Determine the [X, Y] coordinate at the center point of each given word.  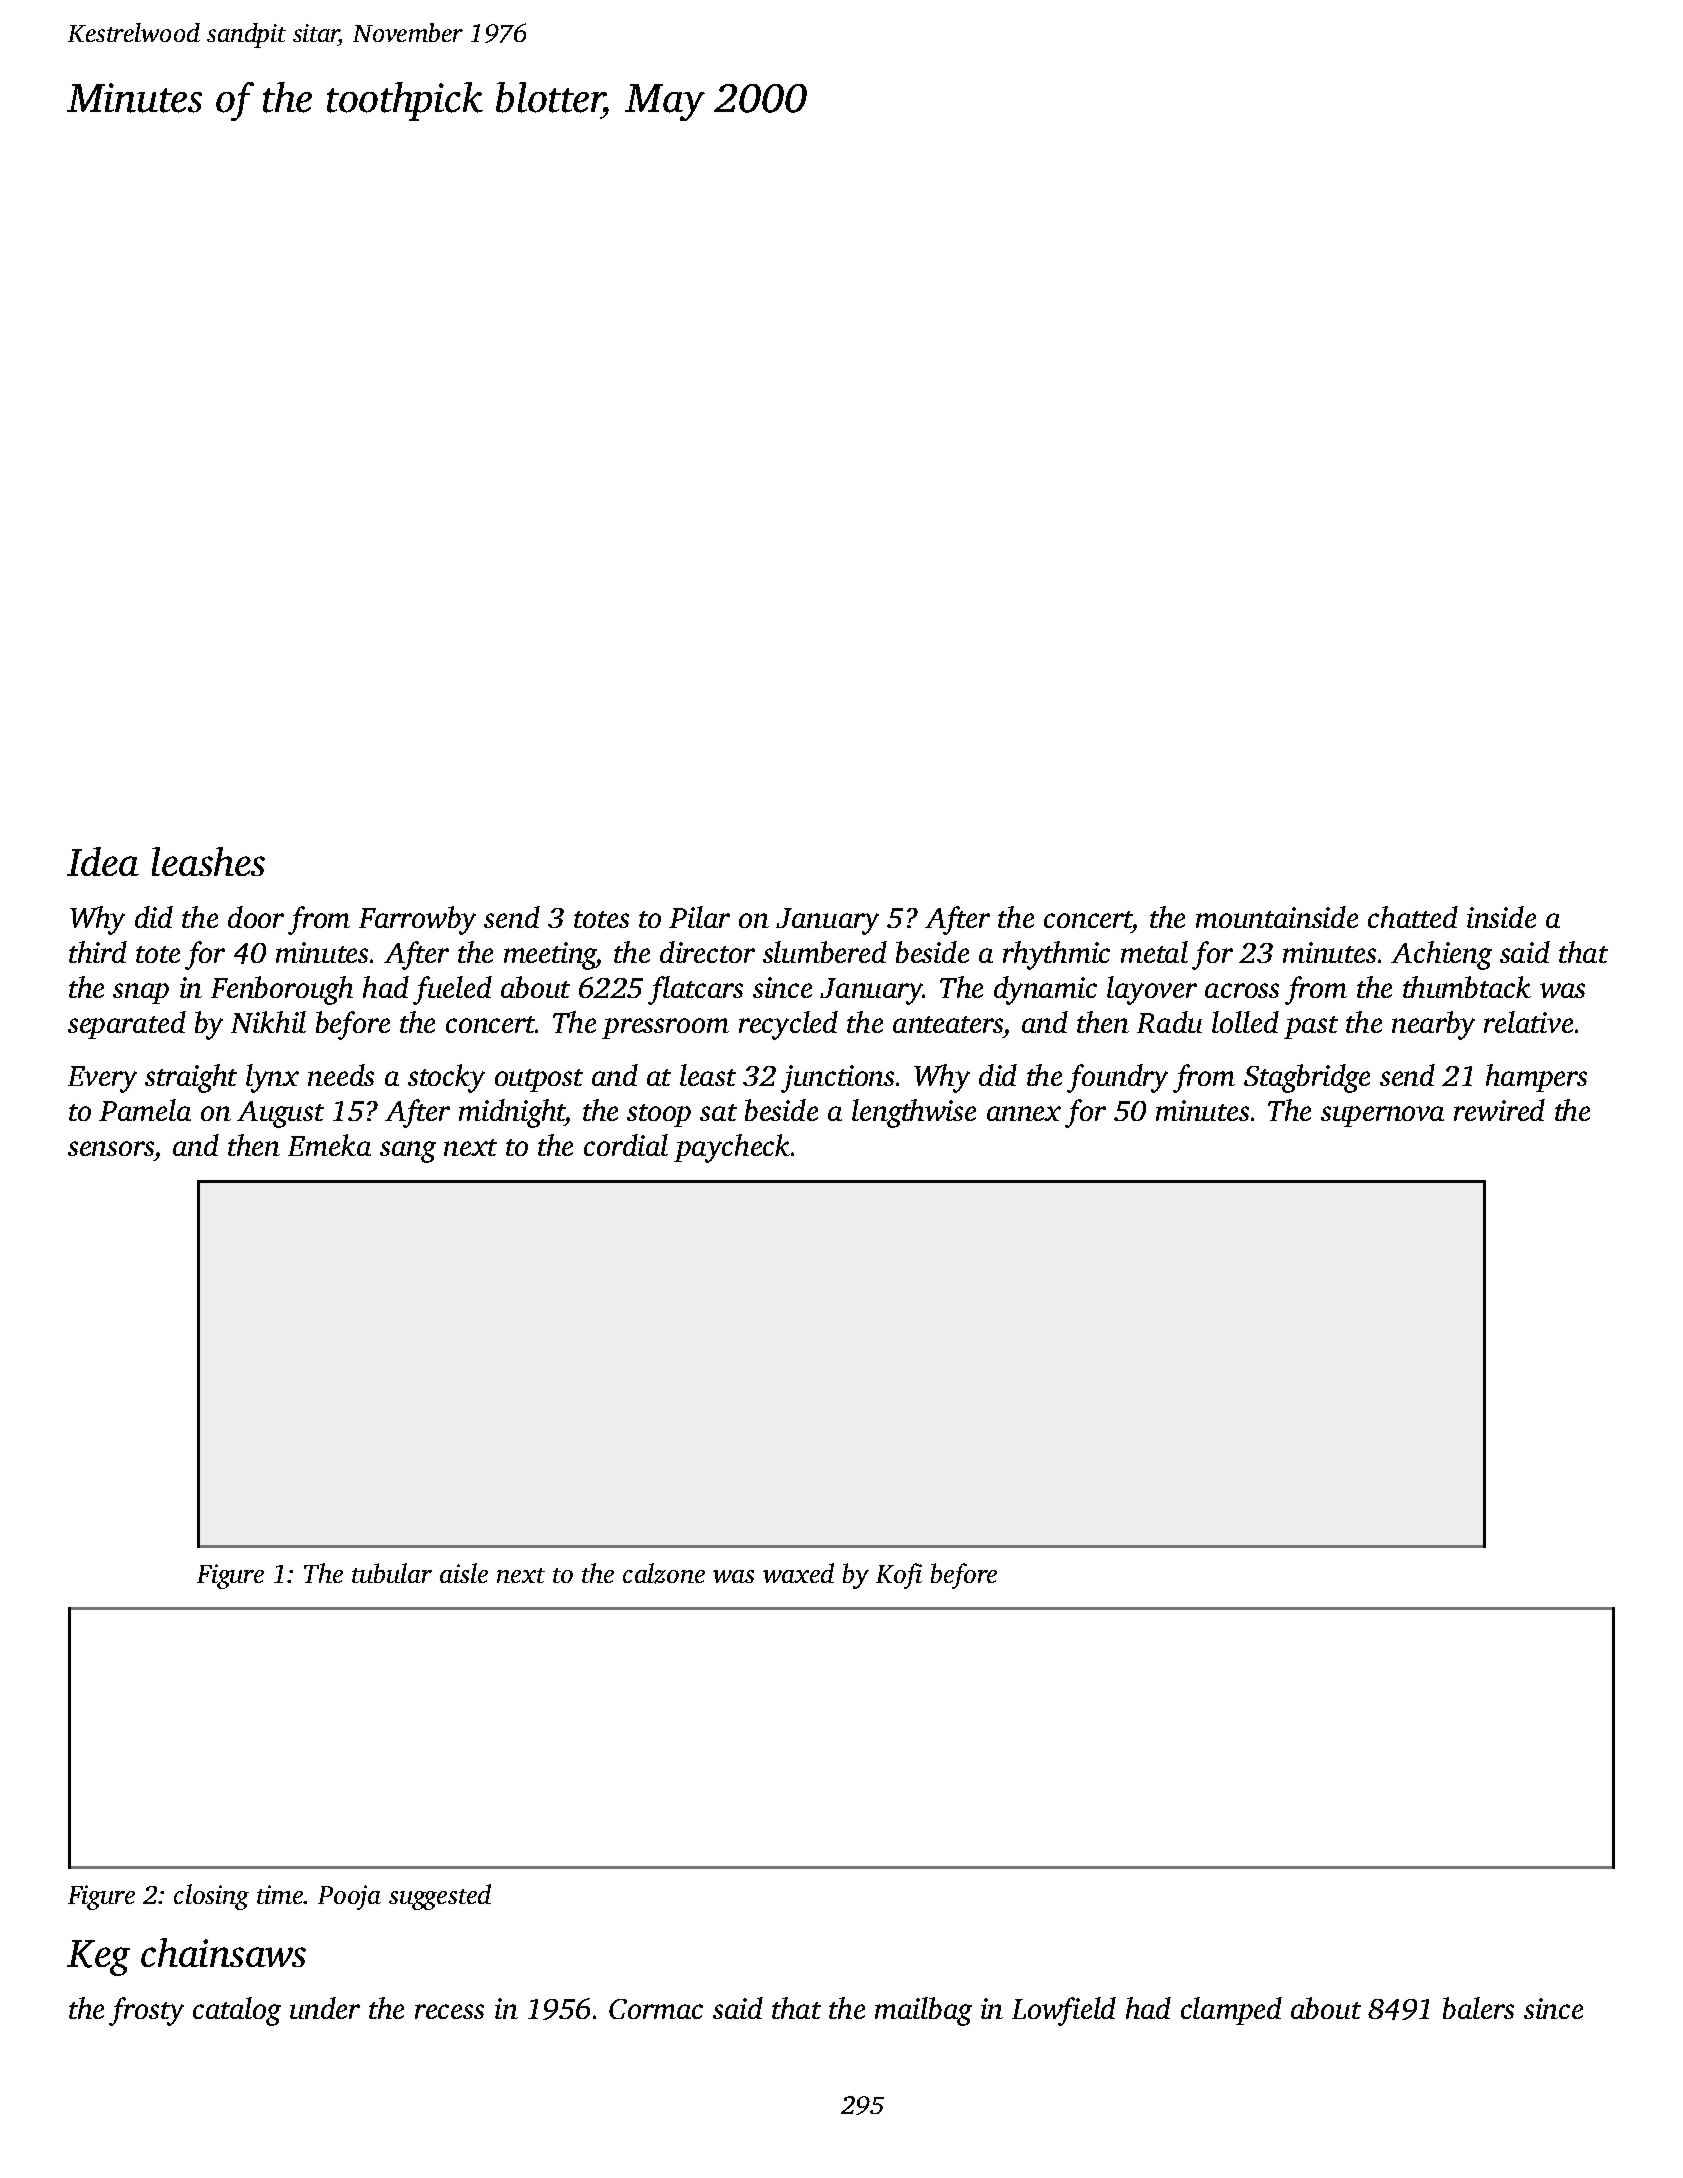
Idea [103, 861]
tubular [392, 1573]
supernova [1382, 1116]
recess [449, 2011]
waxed [798, 1573]
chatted [1413, 917]
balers [1478, 2008]
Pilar [699, 917]
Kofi [899, 1576]
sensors [111, 1148]
